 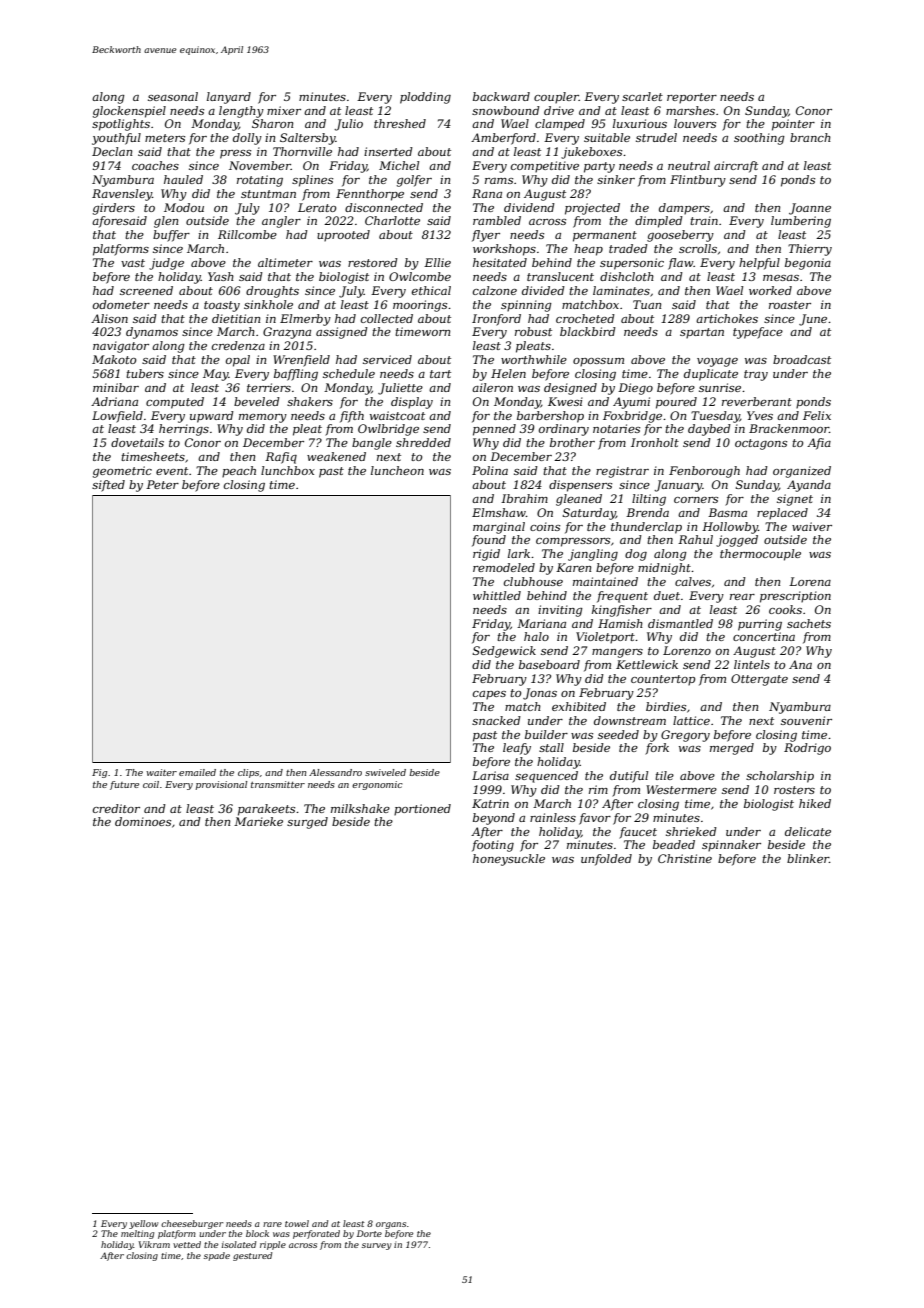 I want to click on moorings, so click(x=420, y=306).
